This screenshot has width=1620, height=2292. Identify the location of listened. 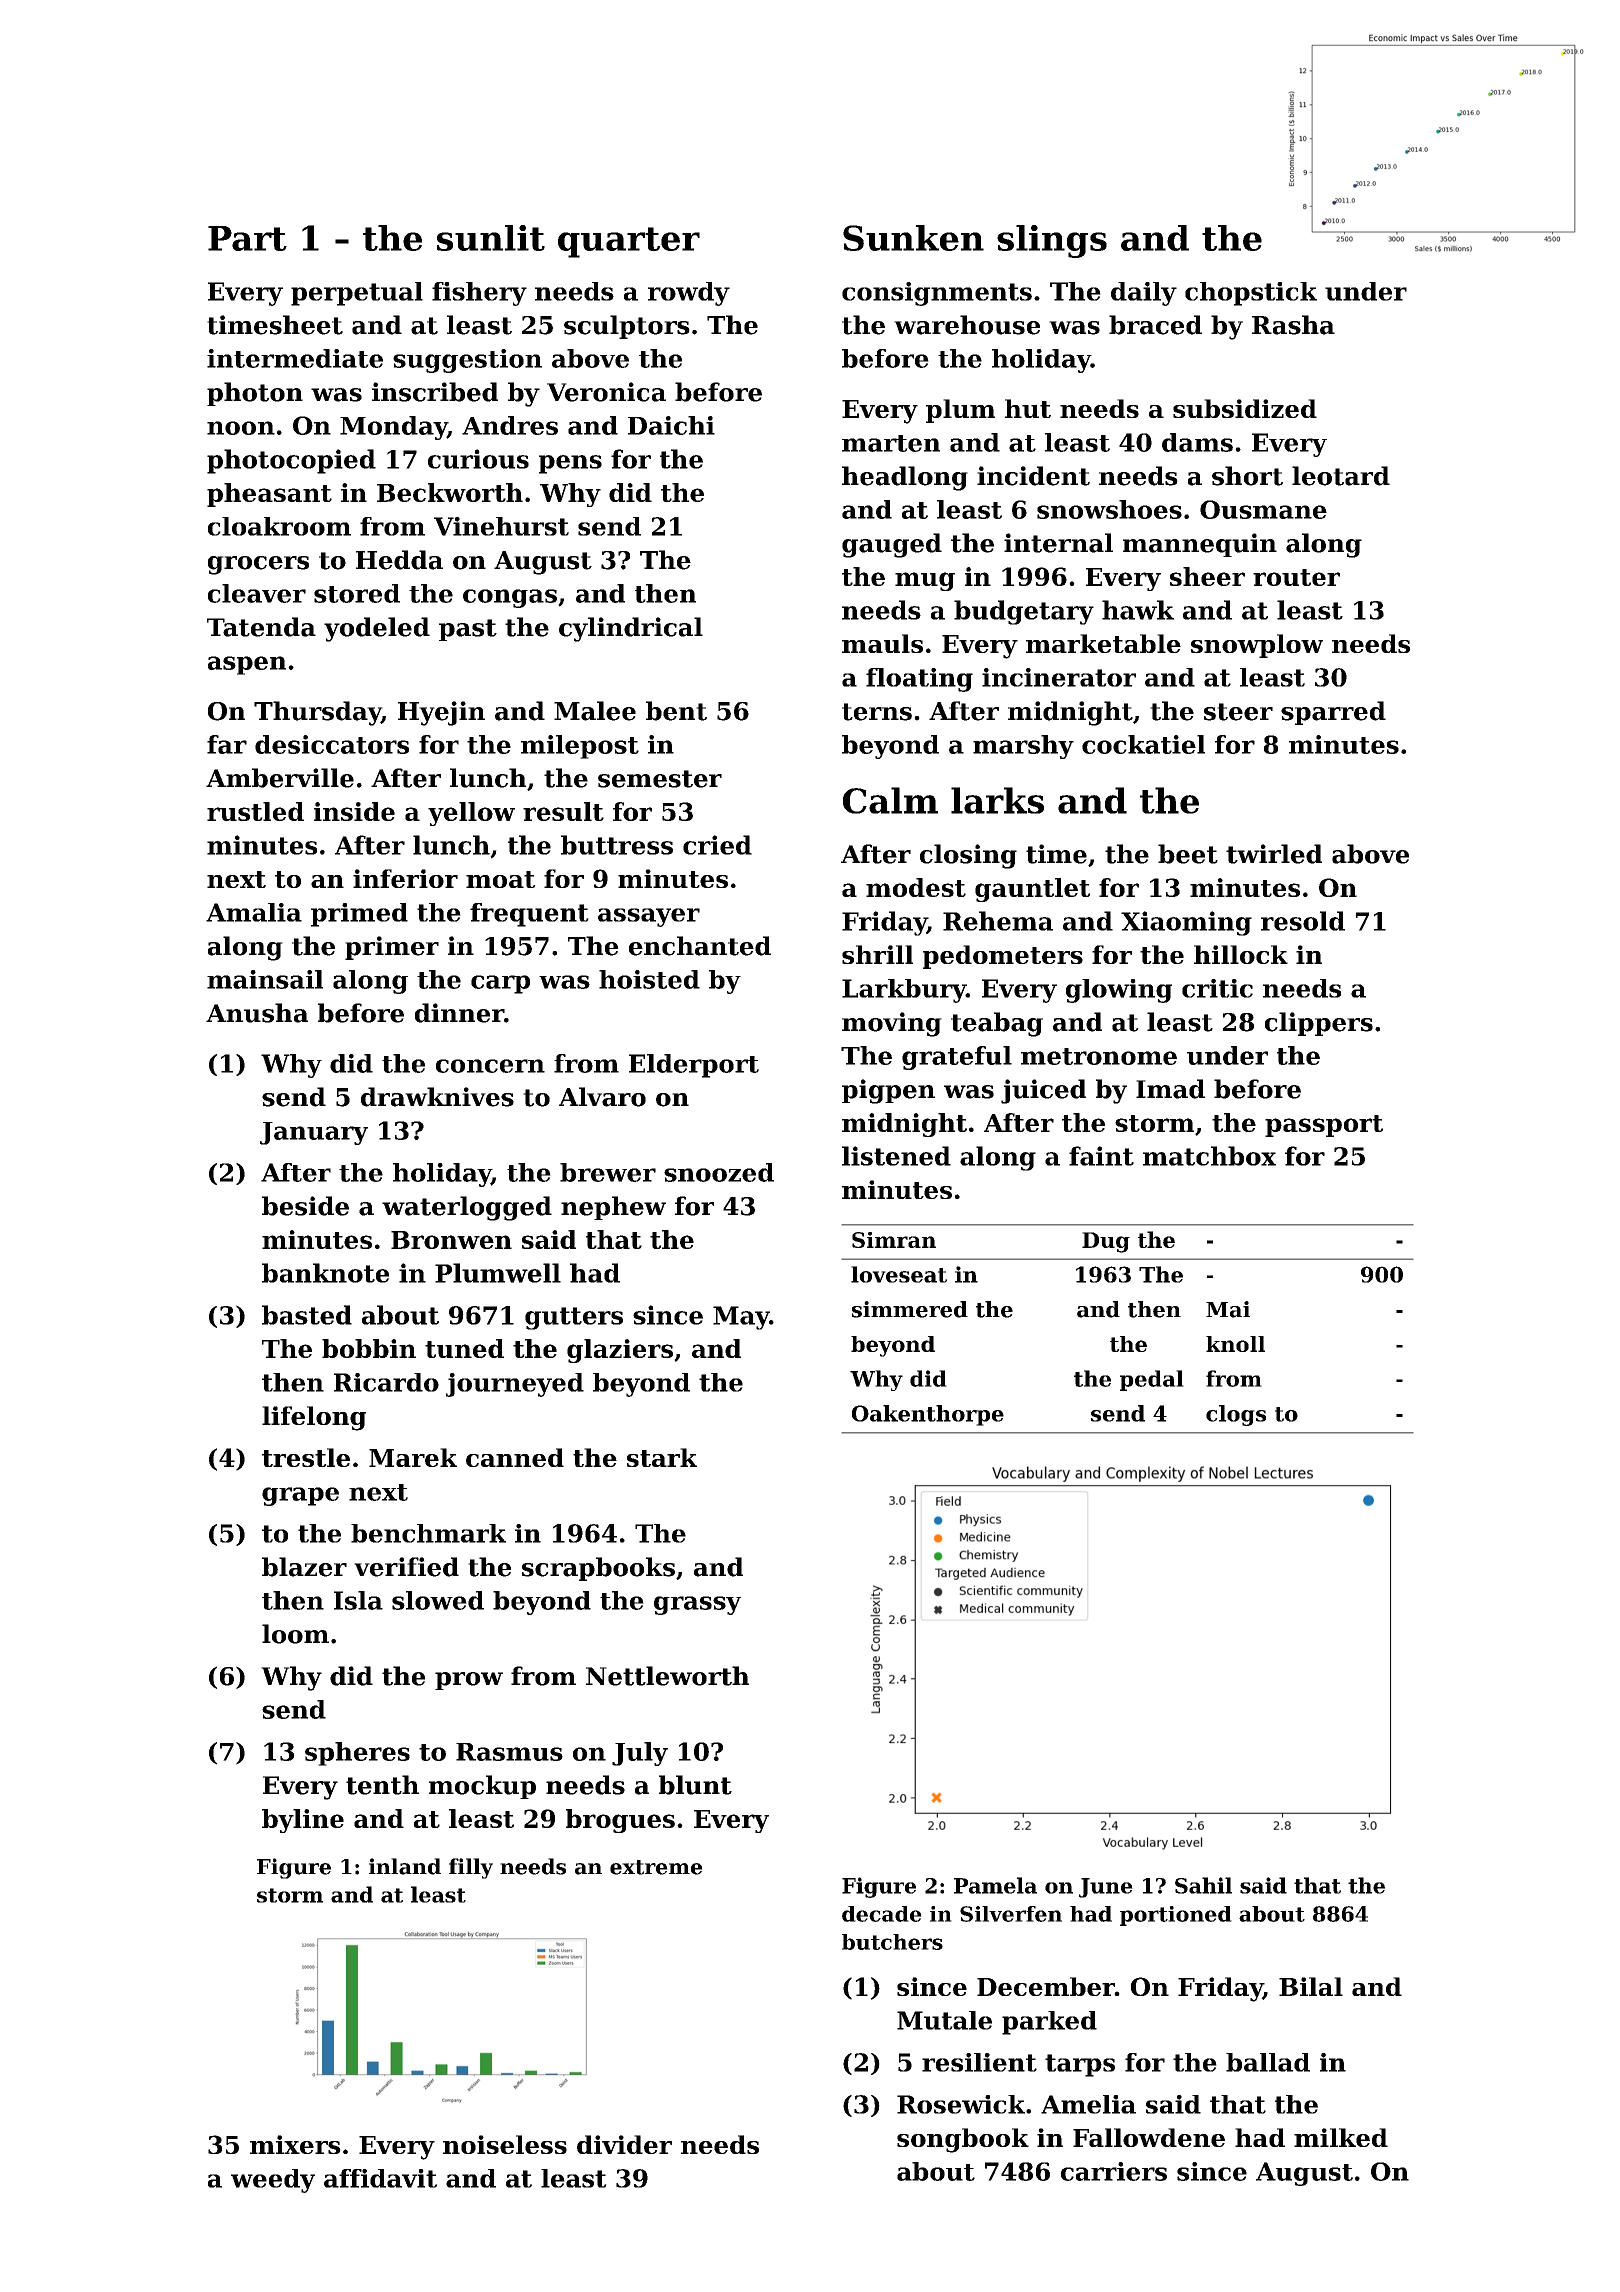
(896, 1156).
